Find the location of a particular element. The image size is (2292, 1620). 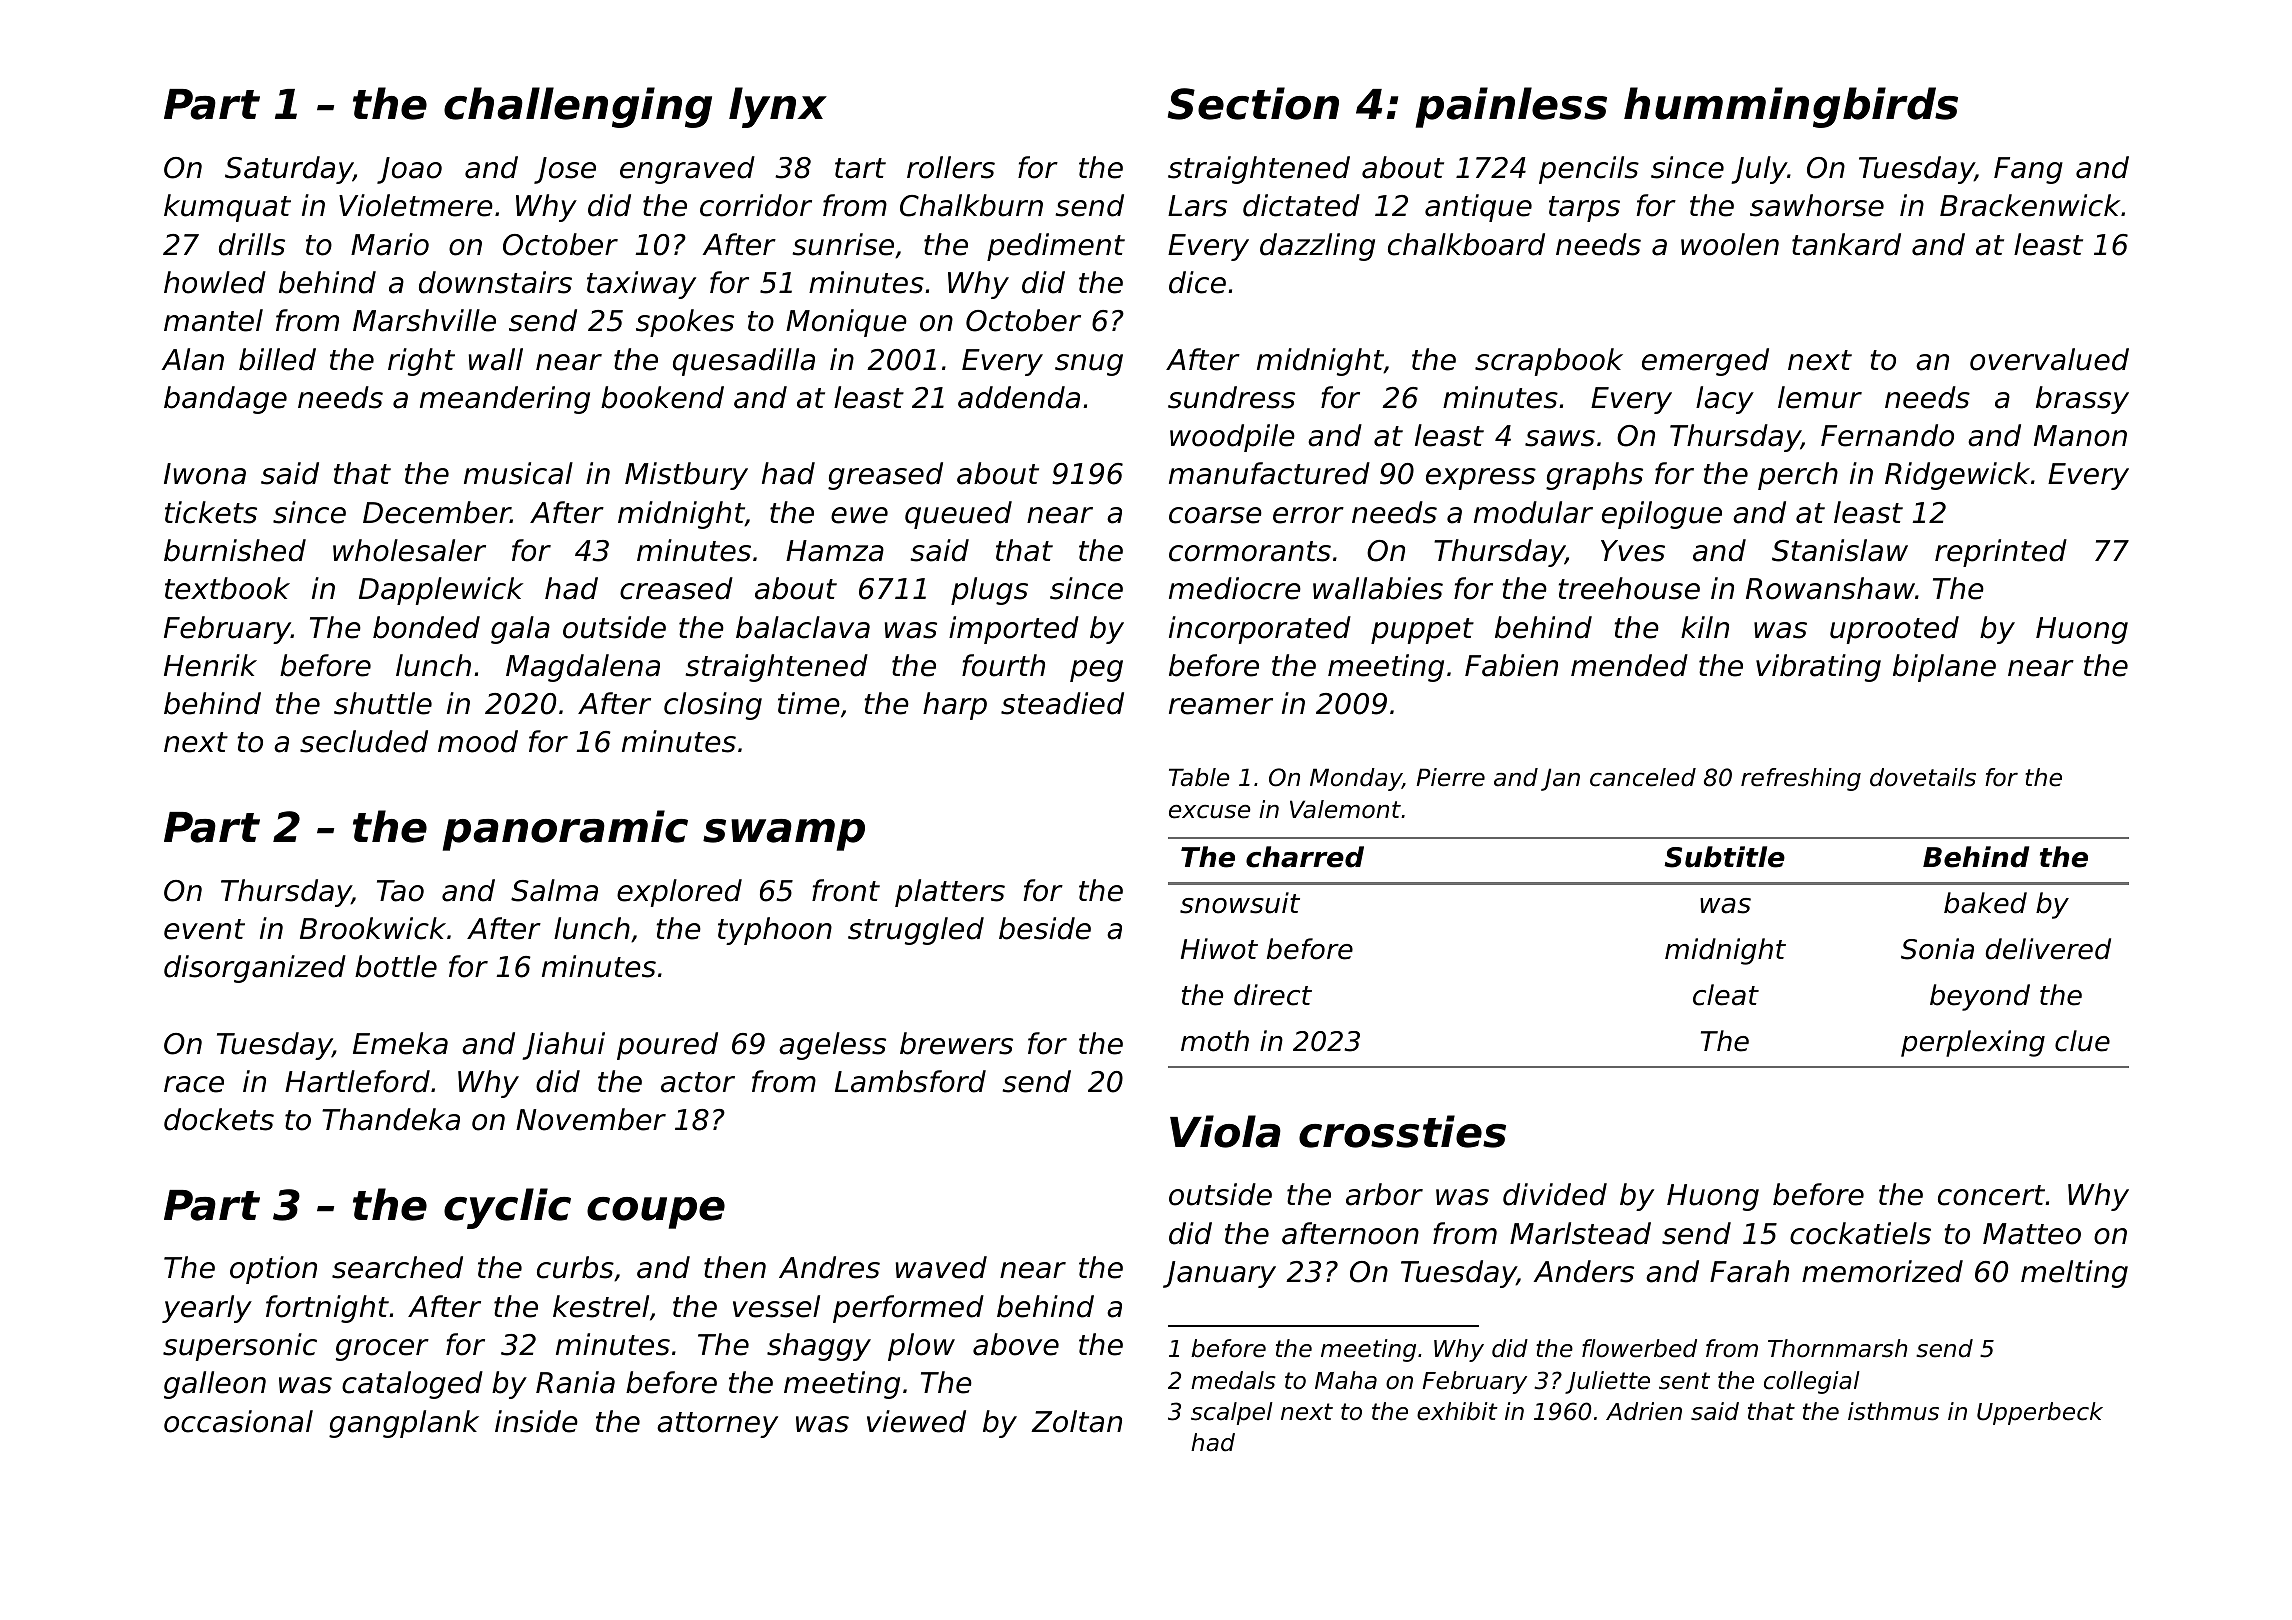

snug is located at coordinates (1089, 365).
